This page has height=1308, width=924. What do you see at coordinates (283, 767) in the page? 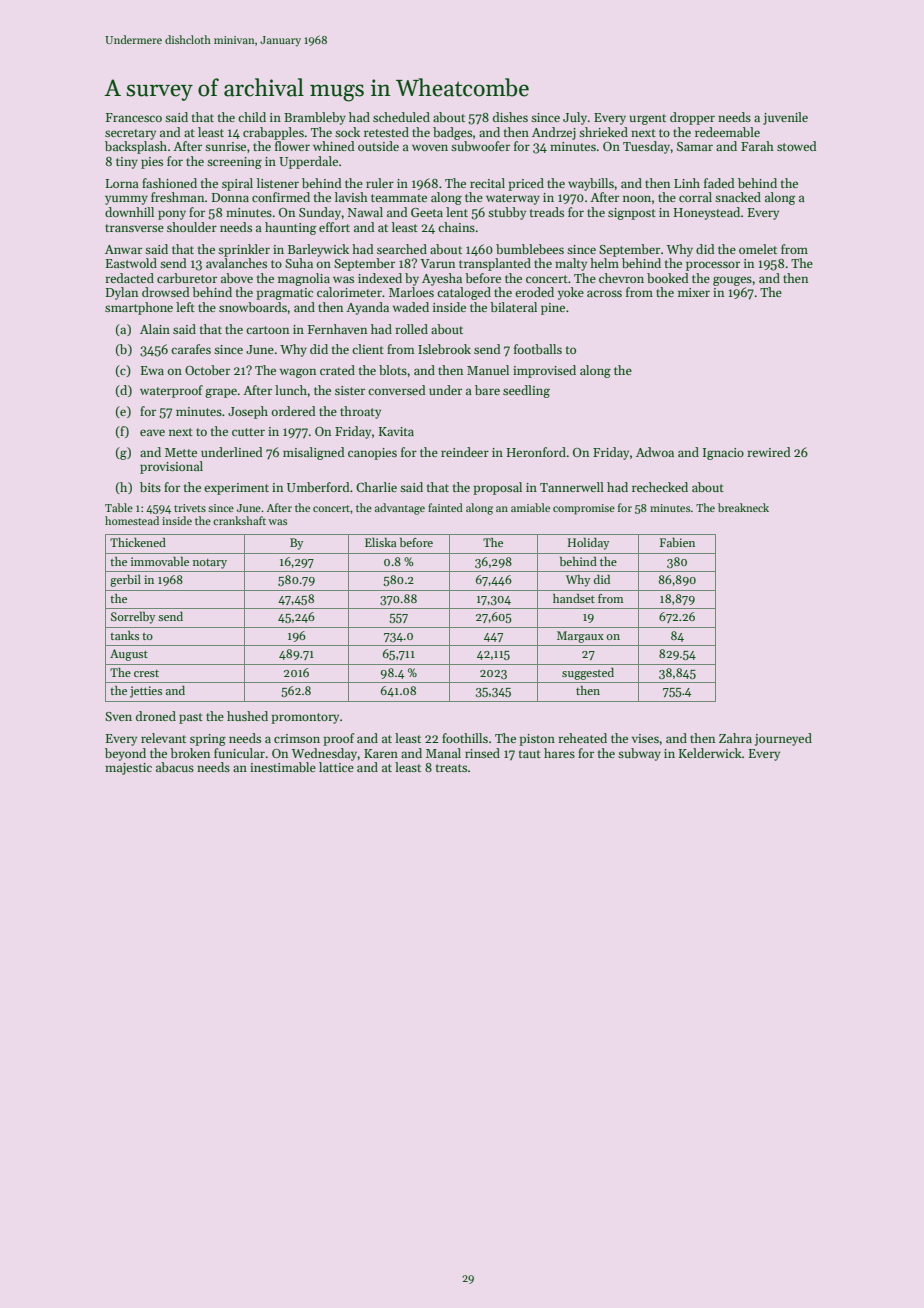
I see `inestimable` at bounding box center [283, 767].
